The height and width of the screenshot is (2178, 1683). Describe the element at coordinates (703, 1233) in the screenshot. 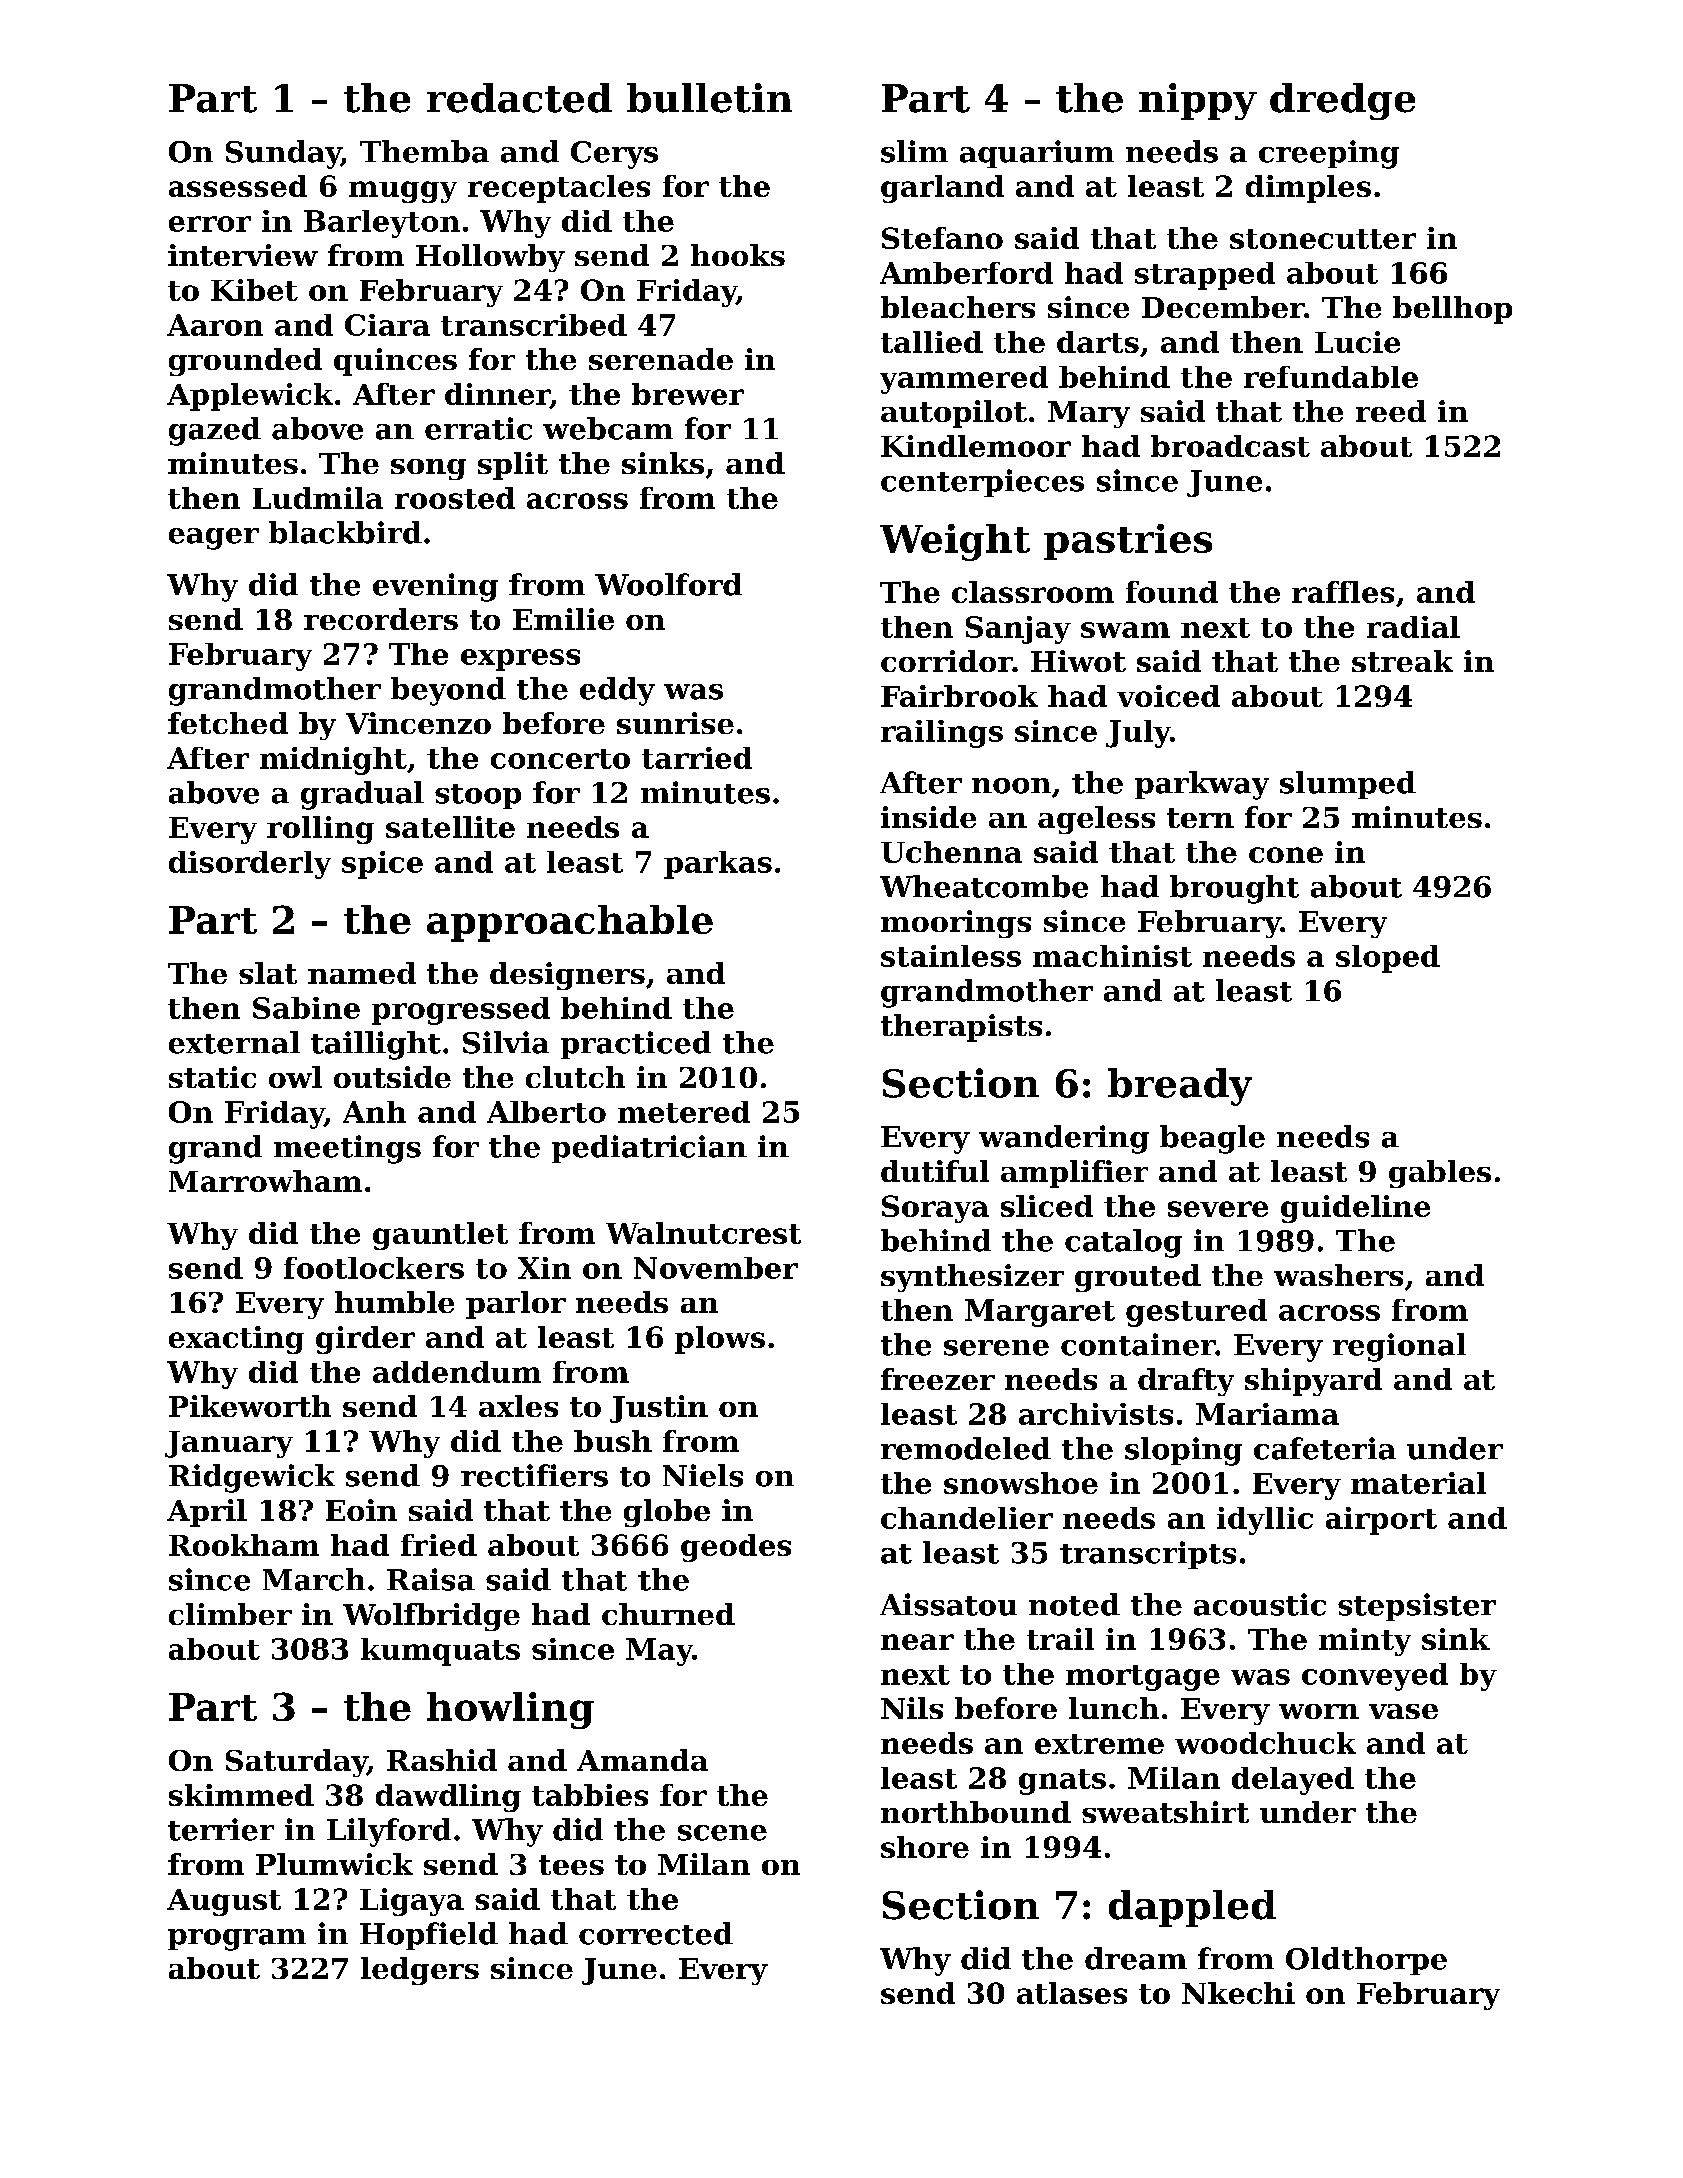

I see `Walnutcrest` at that location.
